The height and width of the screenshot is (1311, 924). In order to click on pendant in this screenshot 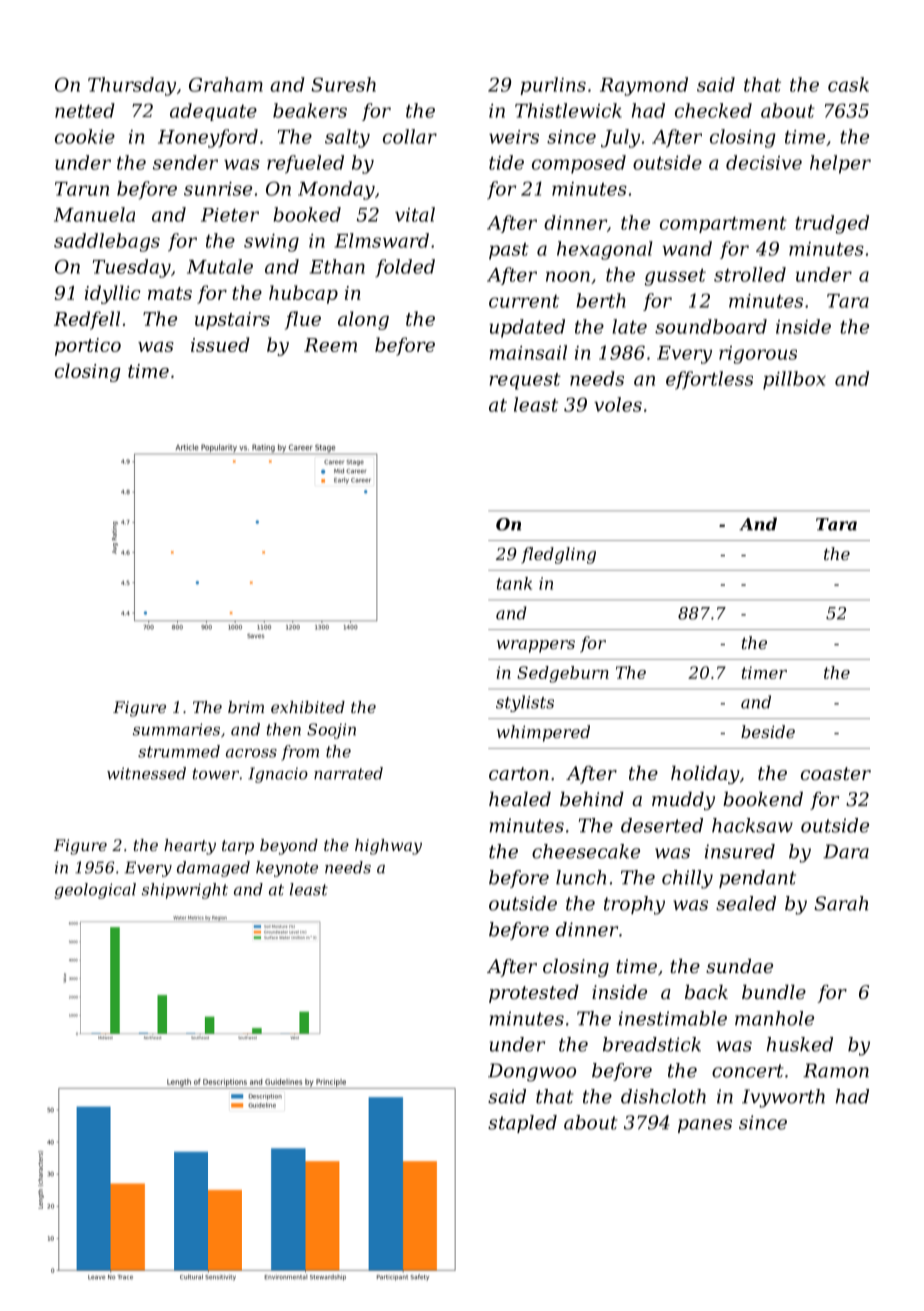, I will do `click(757, 879)`.
